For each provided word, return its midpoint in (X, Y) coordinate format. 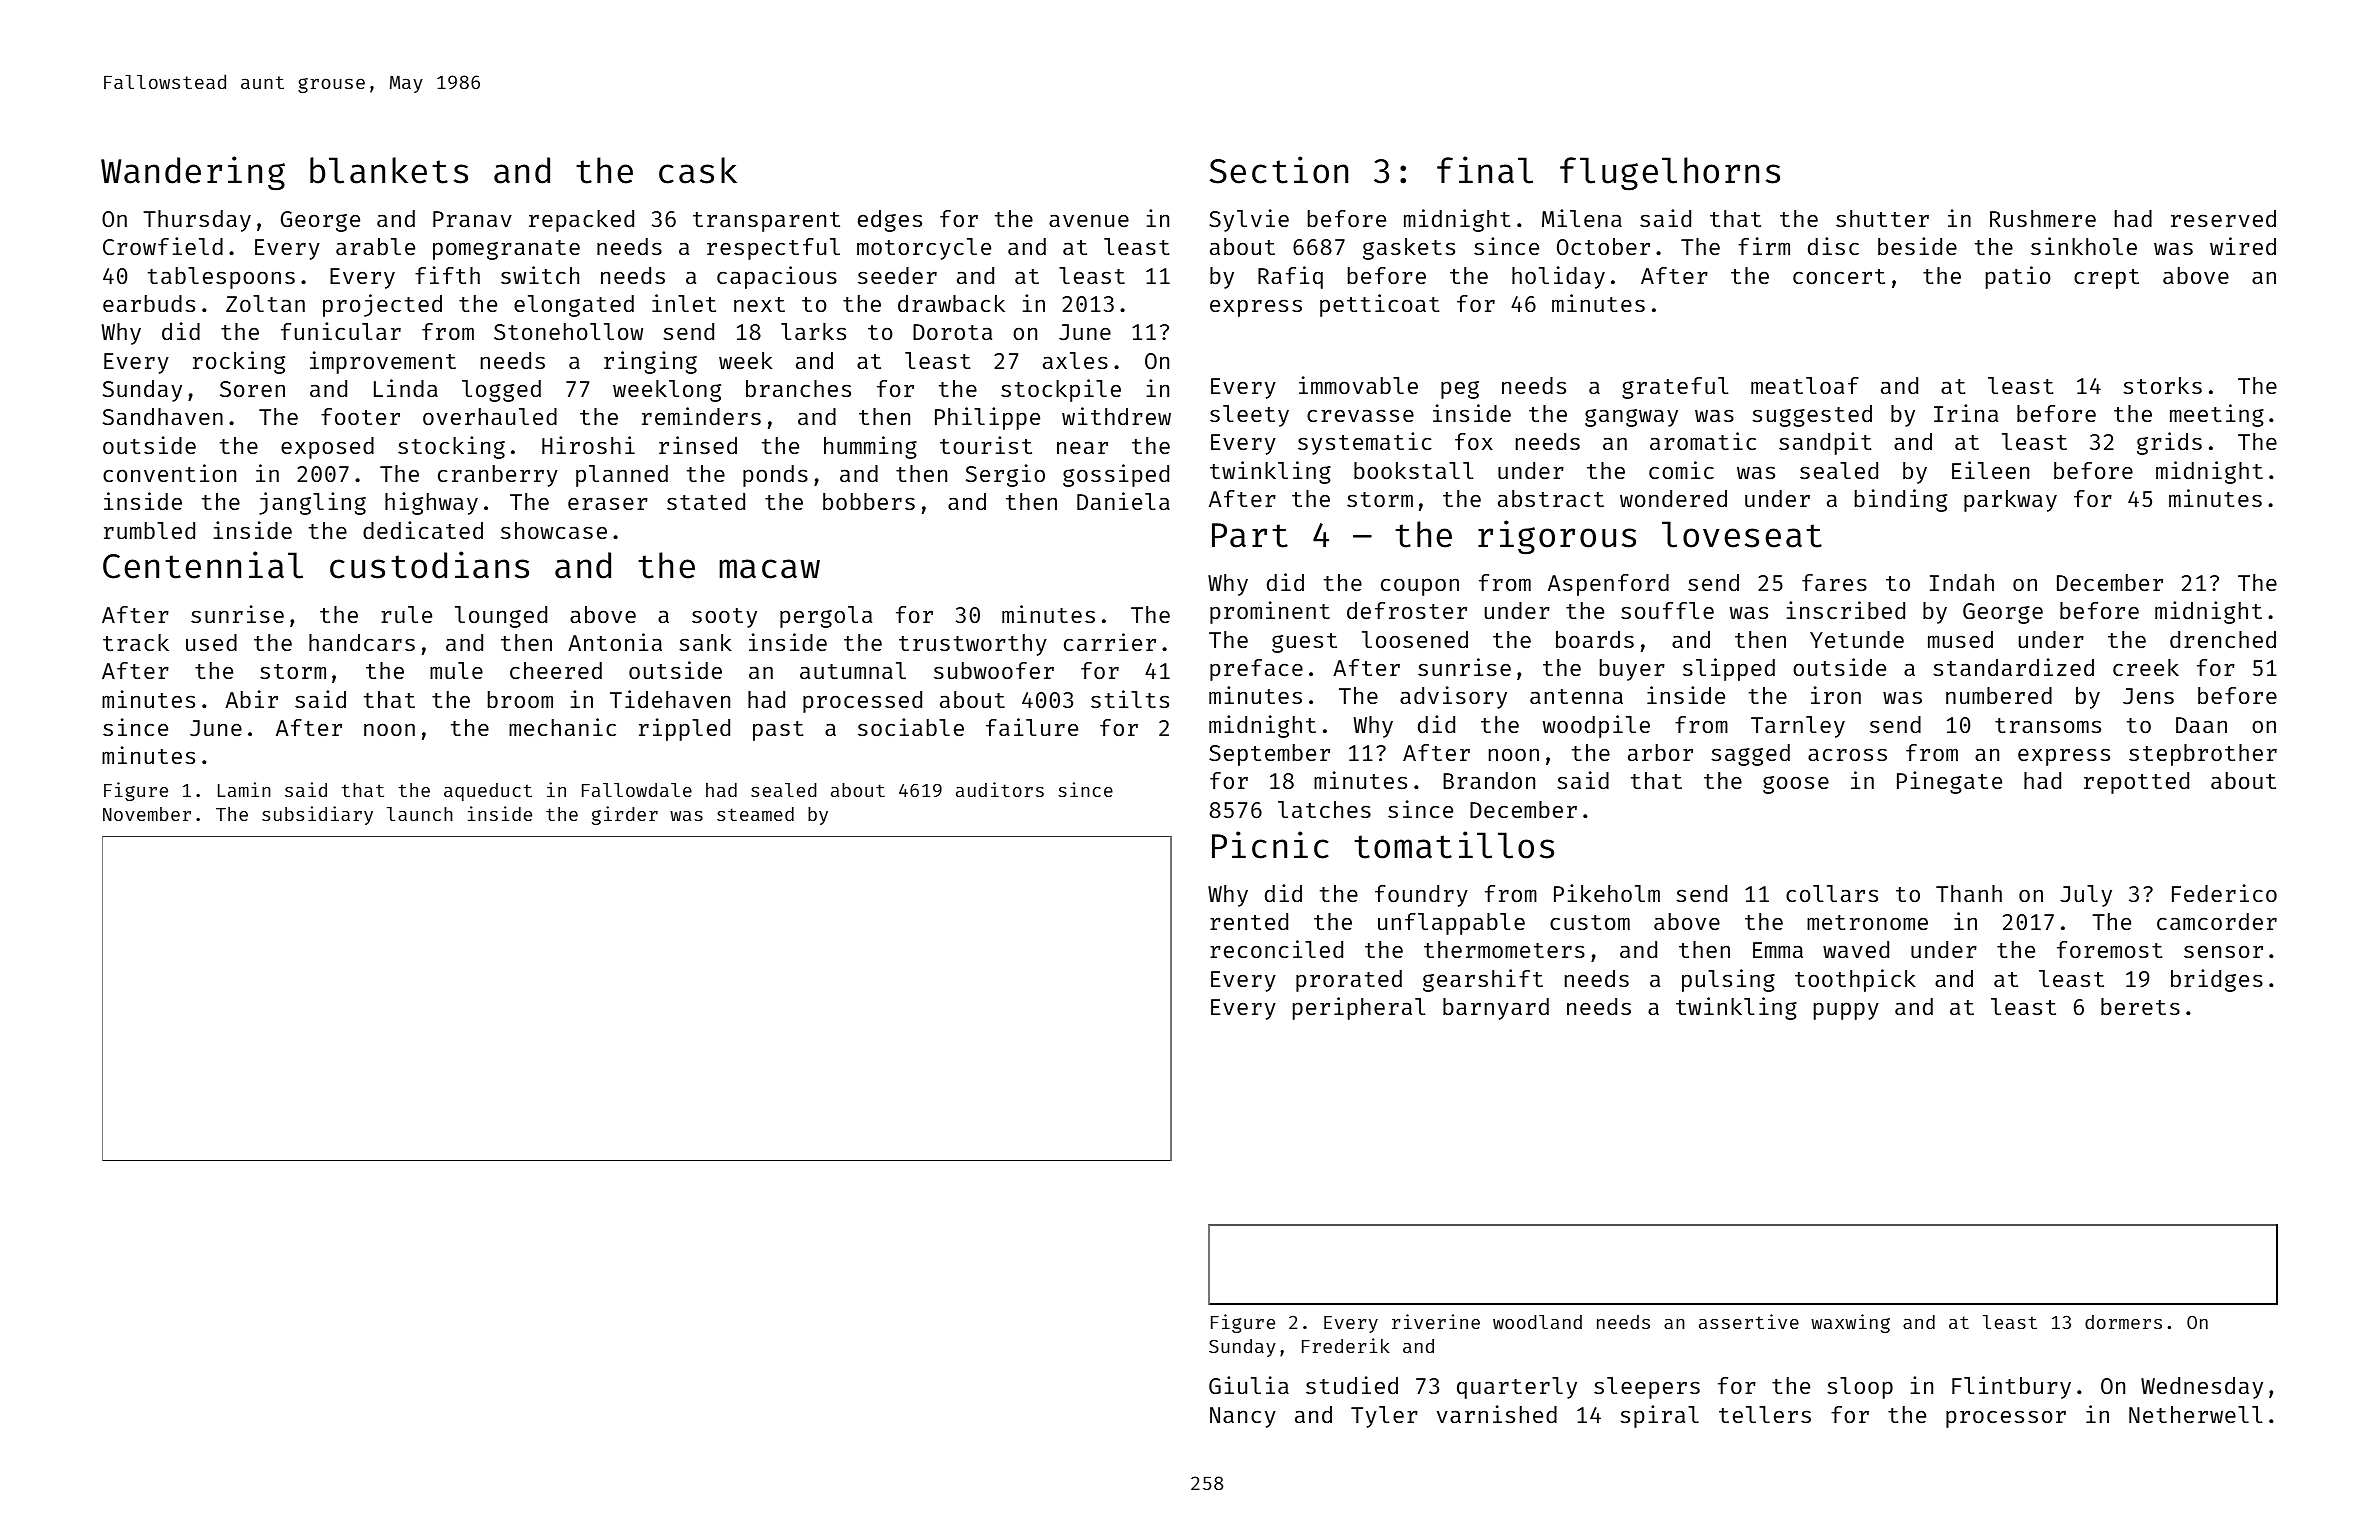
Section (1279, 170)
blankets (389, 170)
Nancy (1243, 1417)
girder (625, 815)
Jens (2148, 696)
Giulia (1249, 1385)
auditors (1000, 789)
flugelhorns (1670, 174)
